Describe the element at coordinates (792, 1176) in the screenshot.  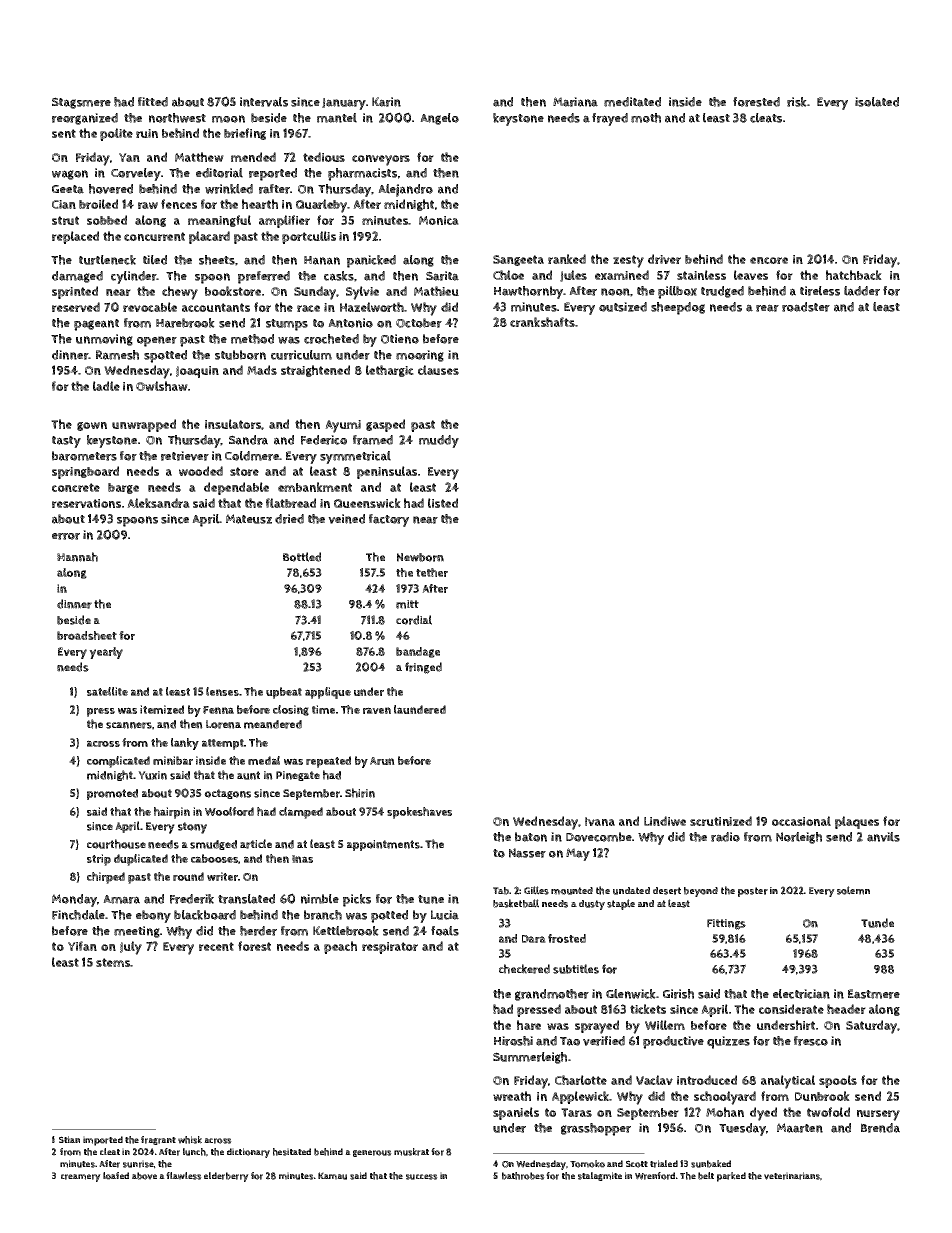
I see `veterinarians` at that location.
